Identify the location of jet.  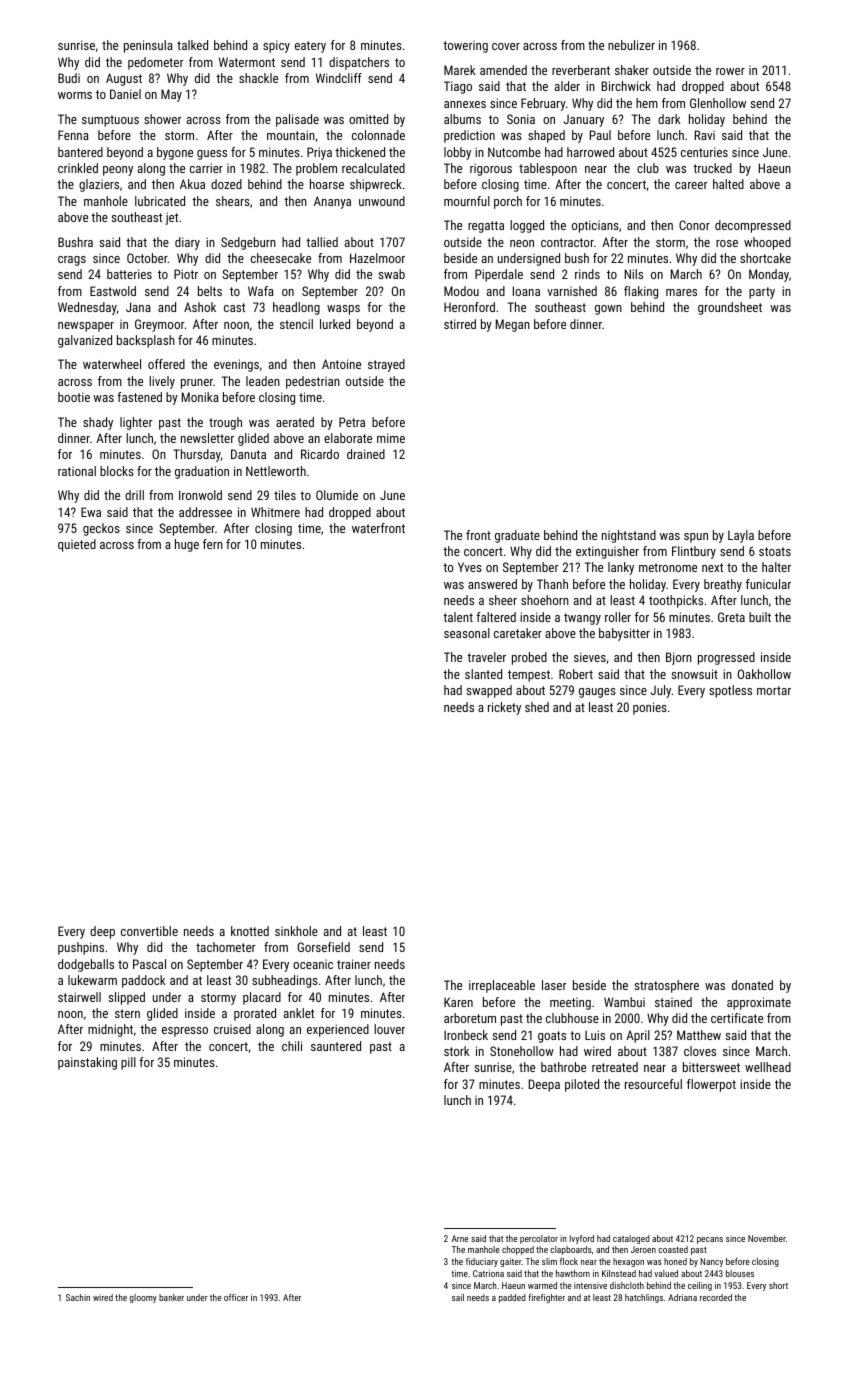
(171, 218).
